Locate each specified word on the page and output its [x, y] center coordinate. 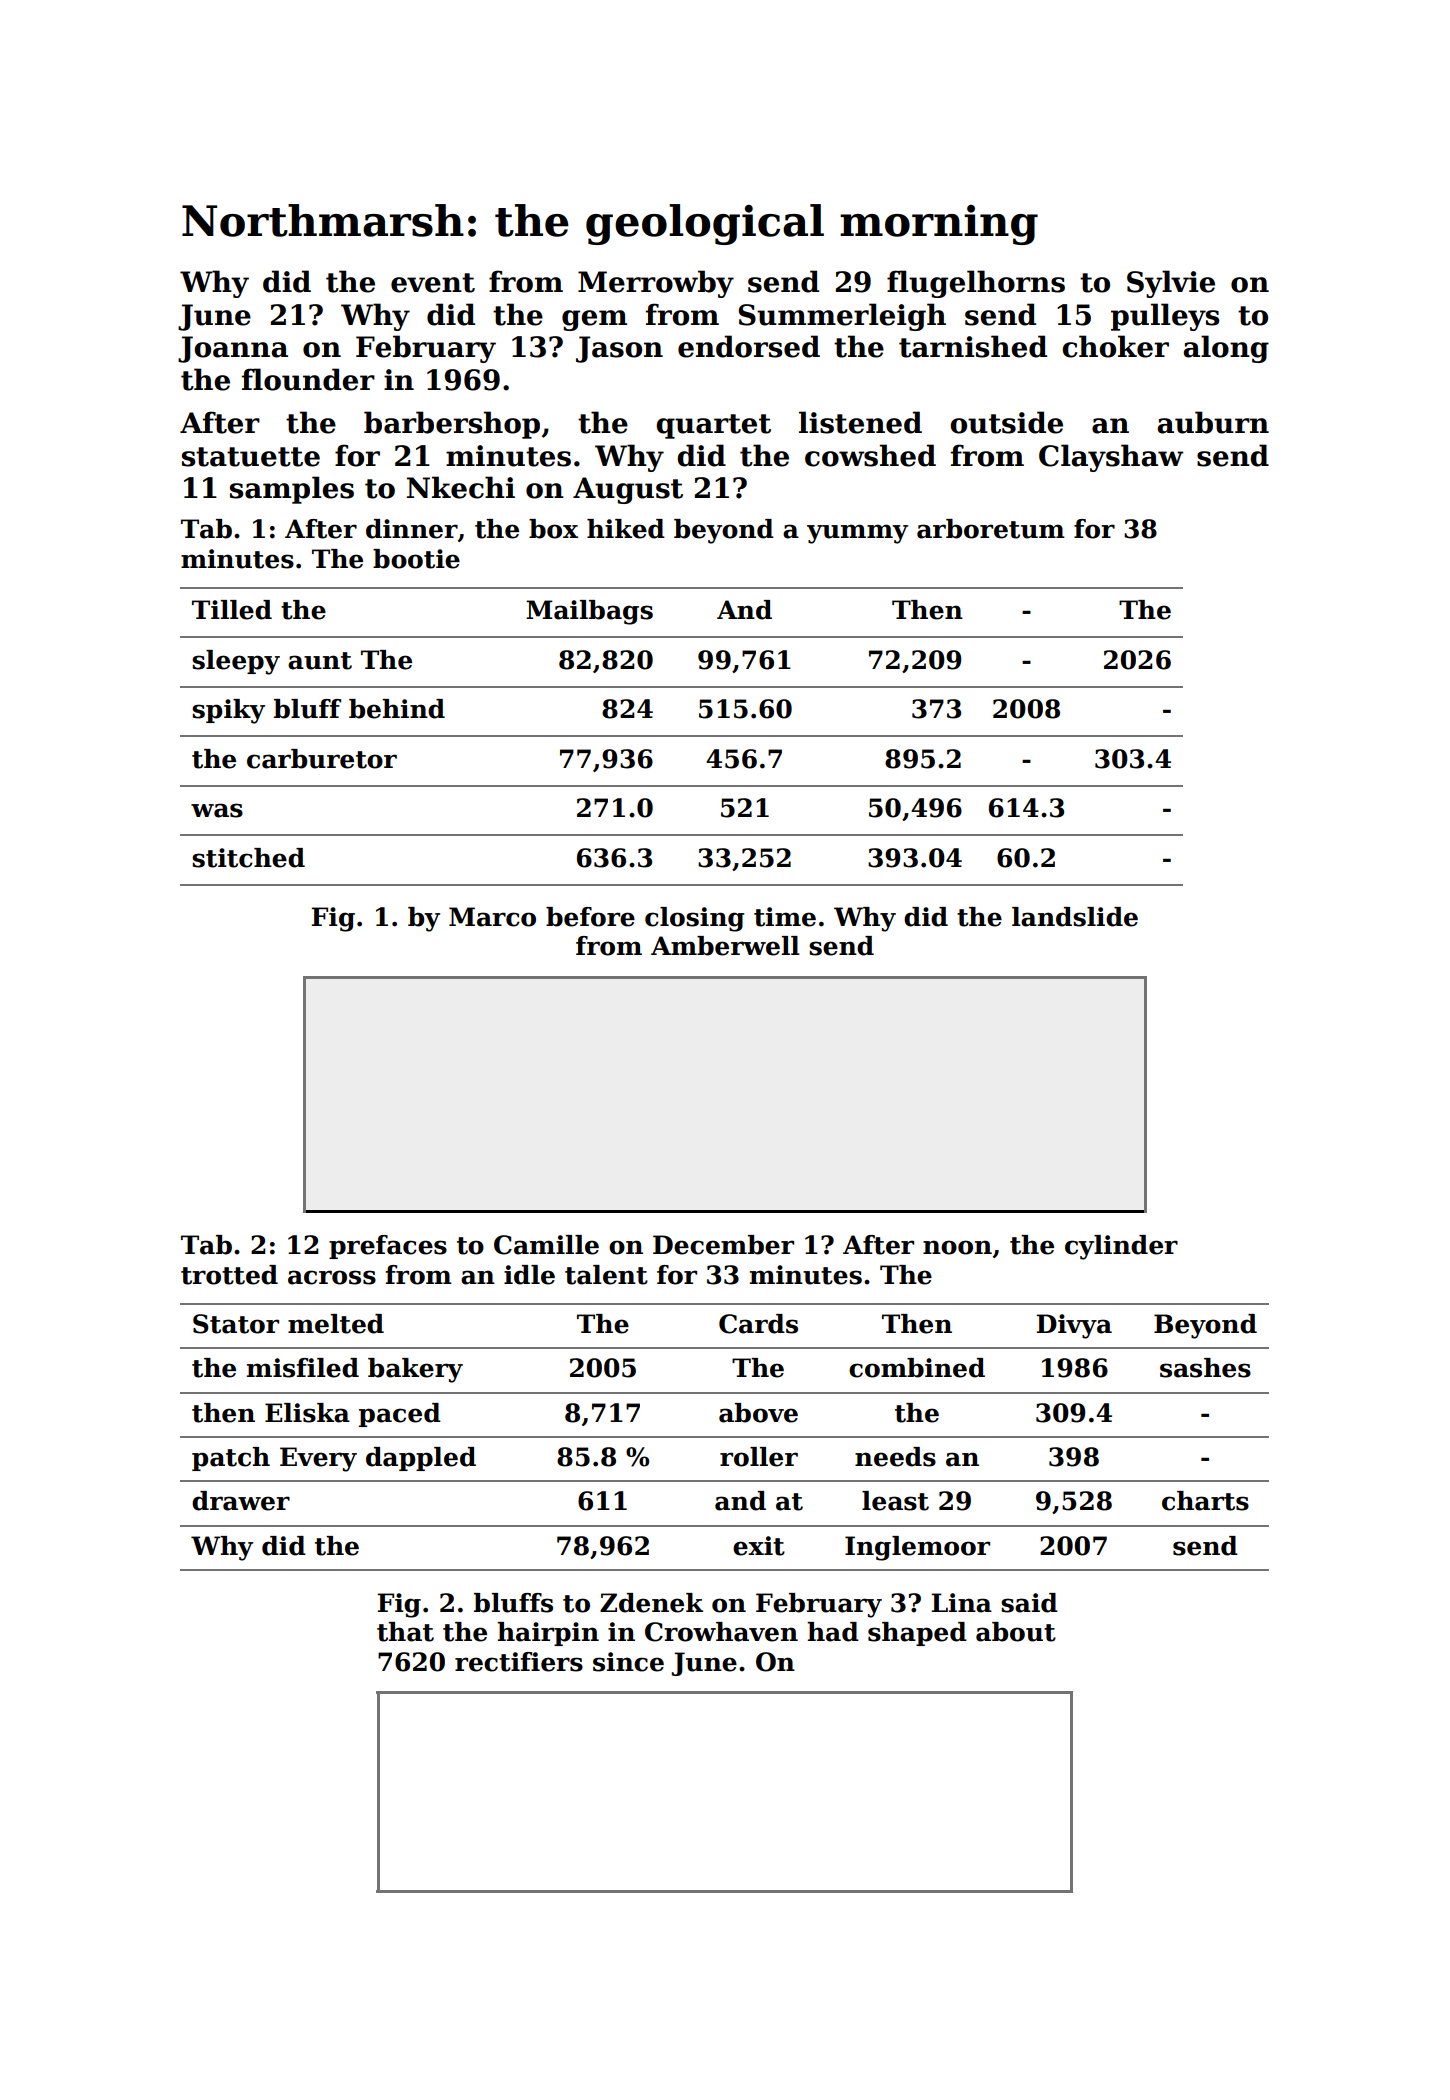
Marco [492, 917]
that [405, 1632]
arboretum [991, 529]
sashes [1205, 1368]
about [1016, 1632]
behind [397, 709]
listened [860, 422]
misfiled [303, 1368]
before [590, 917]
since [628, 1662]
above [758, 1413]
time [785, 917]
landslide [1075, 917]
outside [1006, 422]
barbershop [452, 425]
